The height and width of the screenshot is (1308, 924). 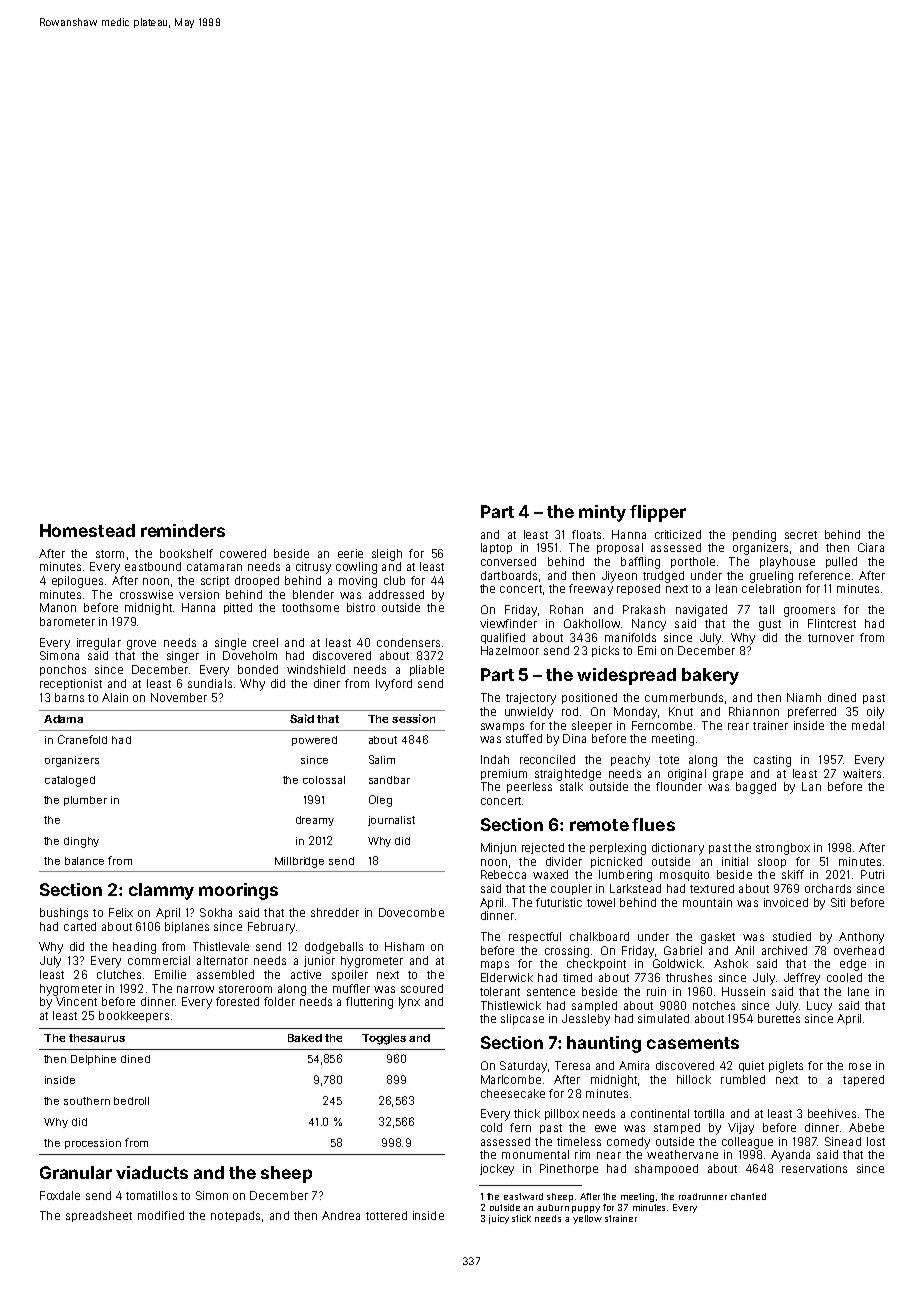 What do you see at coordinates (99, 1216) in the screenshot?
I see `spreadsheet` at bounding box center [99, 1216].
